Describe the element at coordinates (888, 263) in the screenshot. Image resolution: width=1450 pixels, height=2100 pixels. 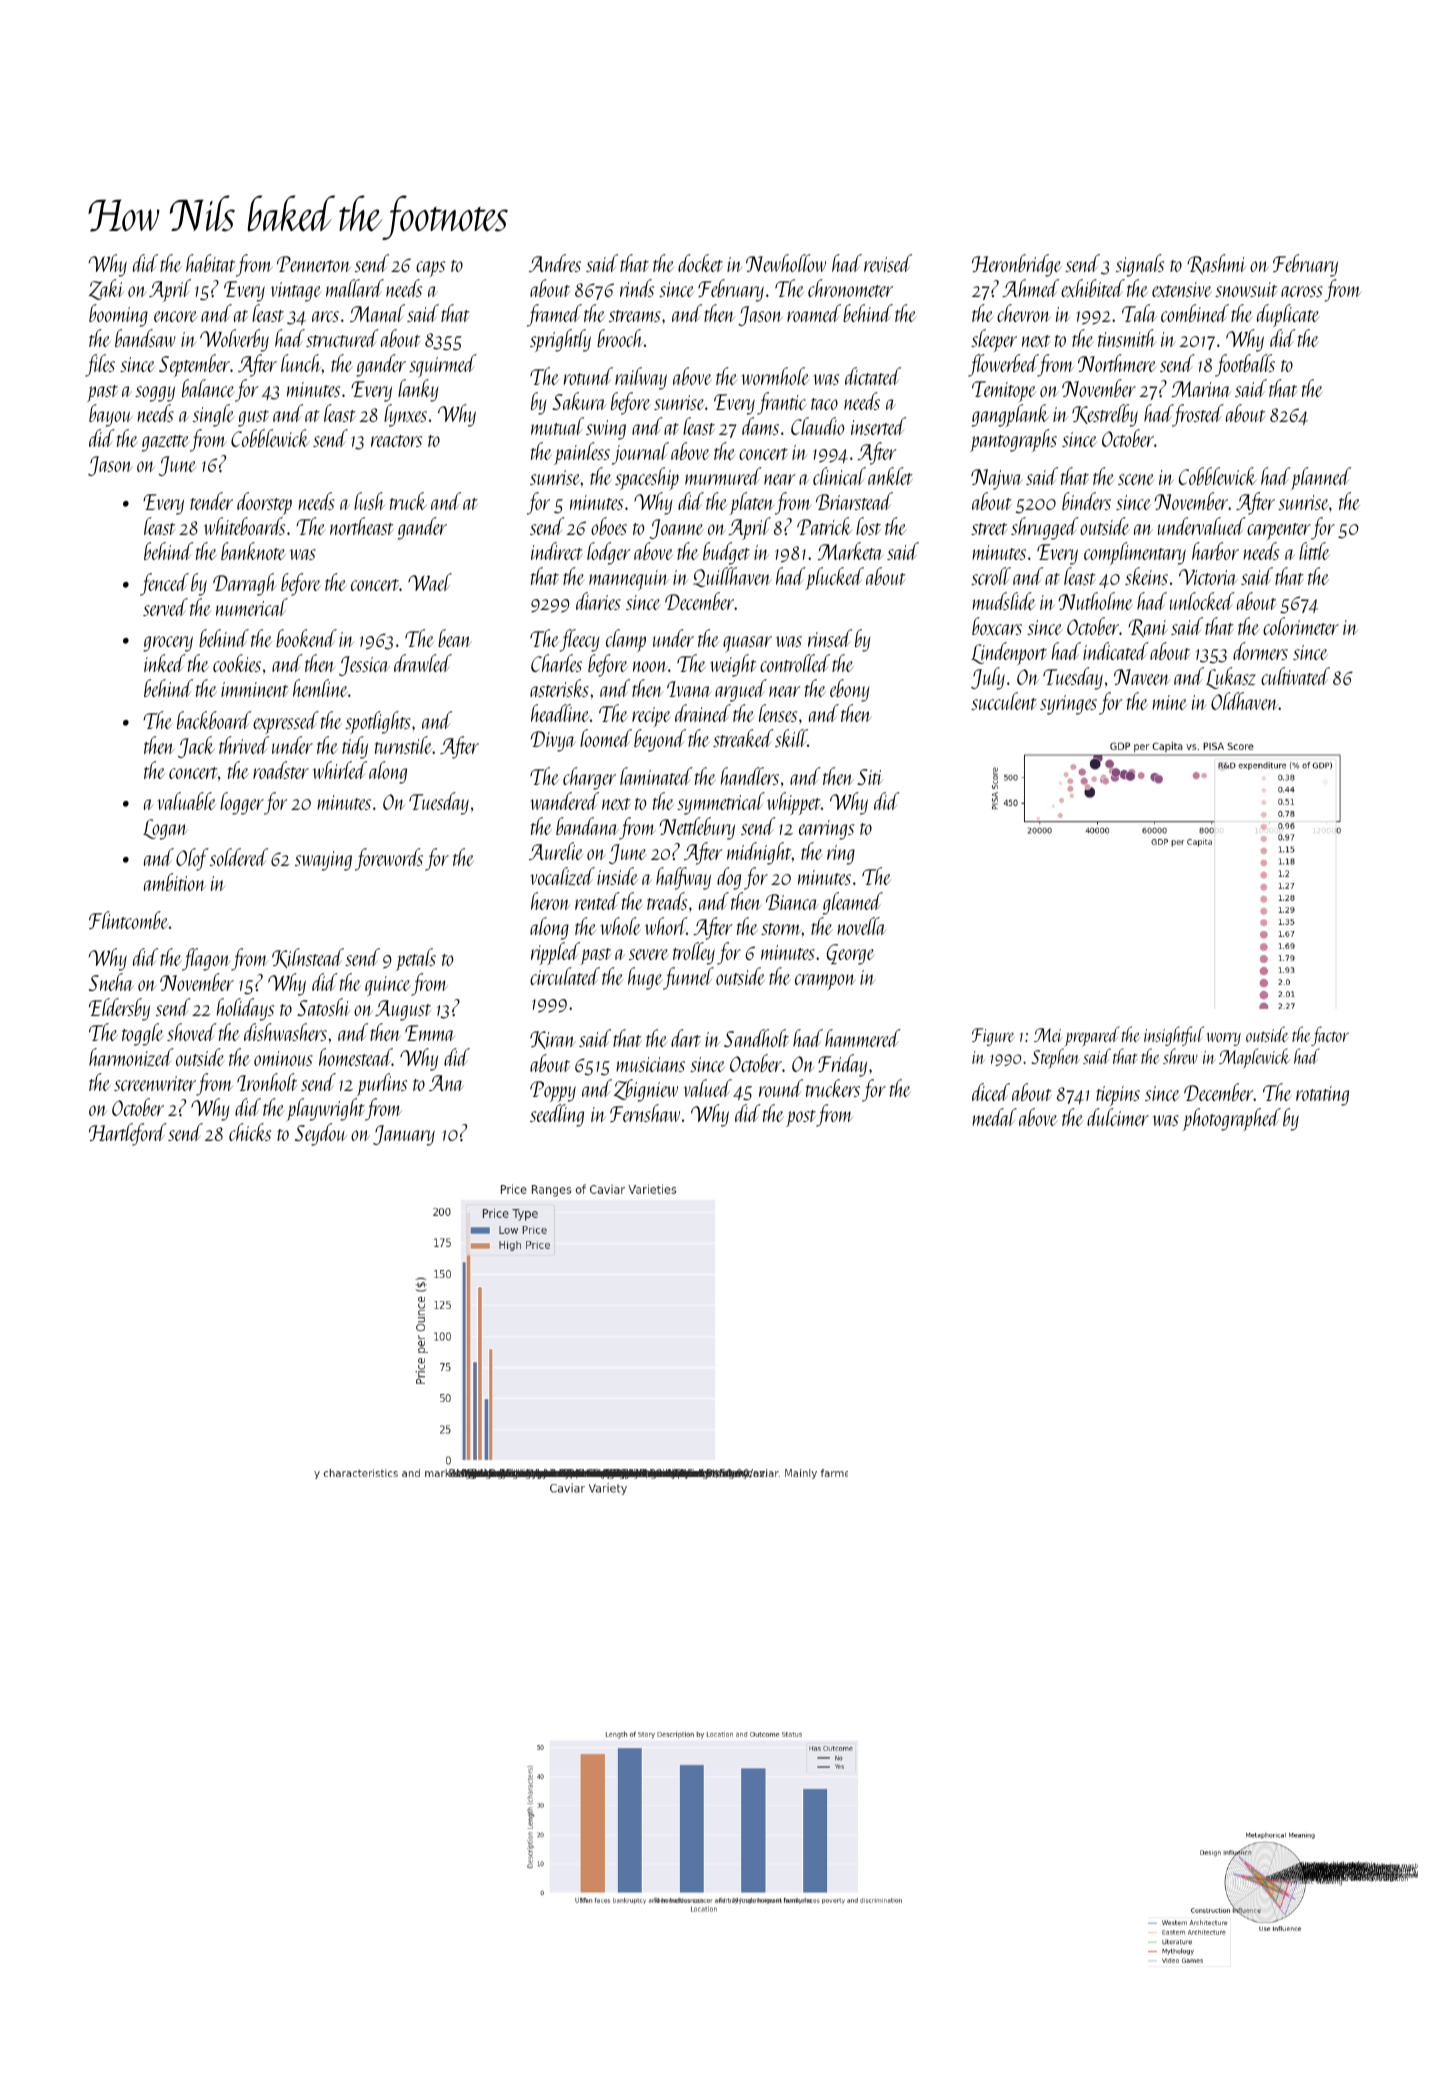
I see `revised` at that location.
